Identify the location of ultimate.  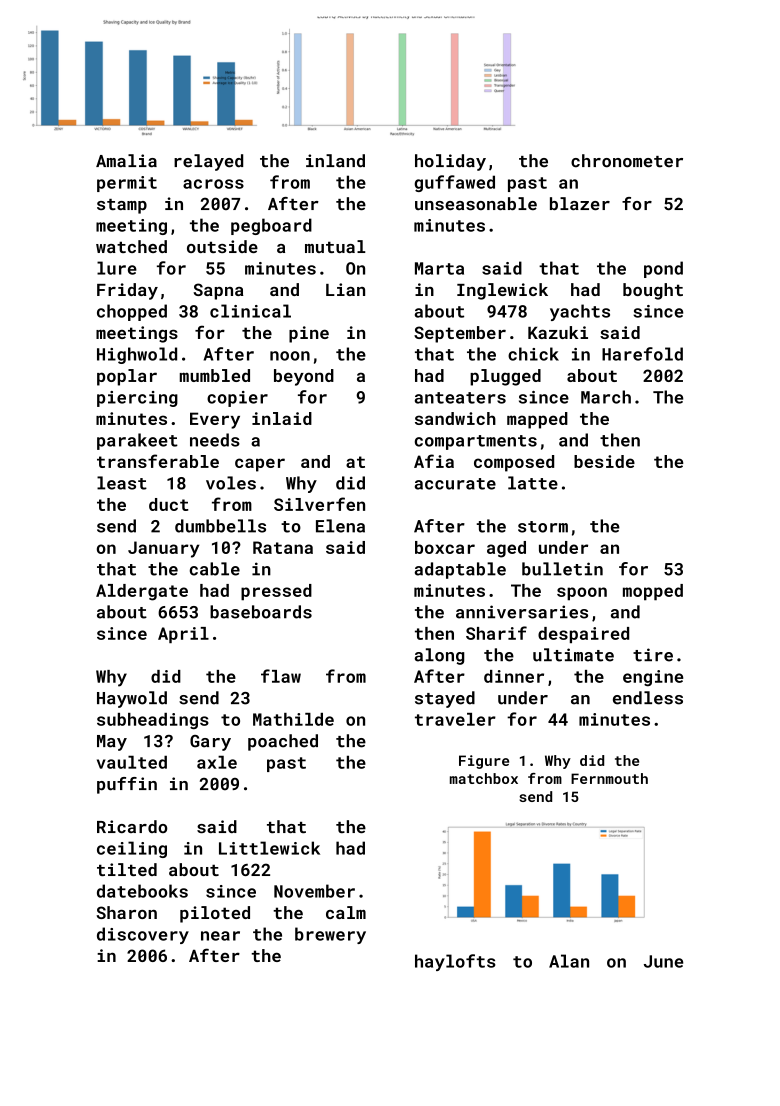
(573, 655).
